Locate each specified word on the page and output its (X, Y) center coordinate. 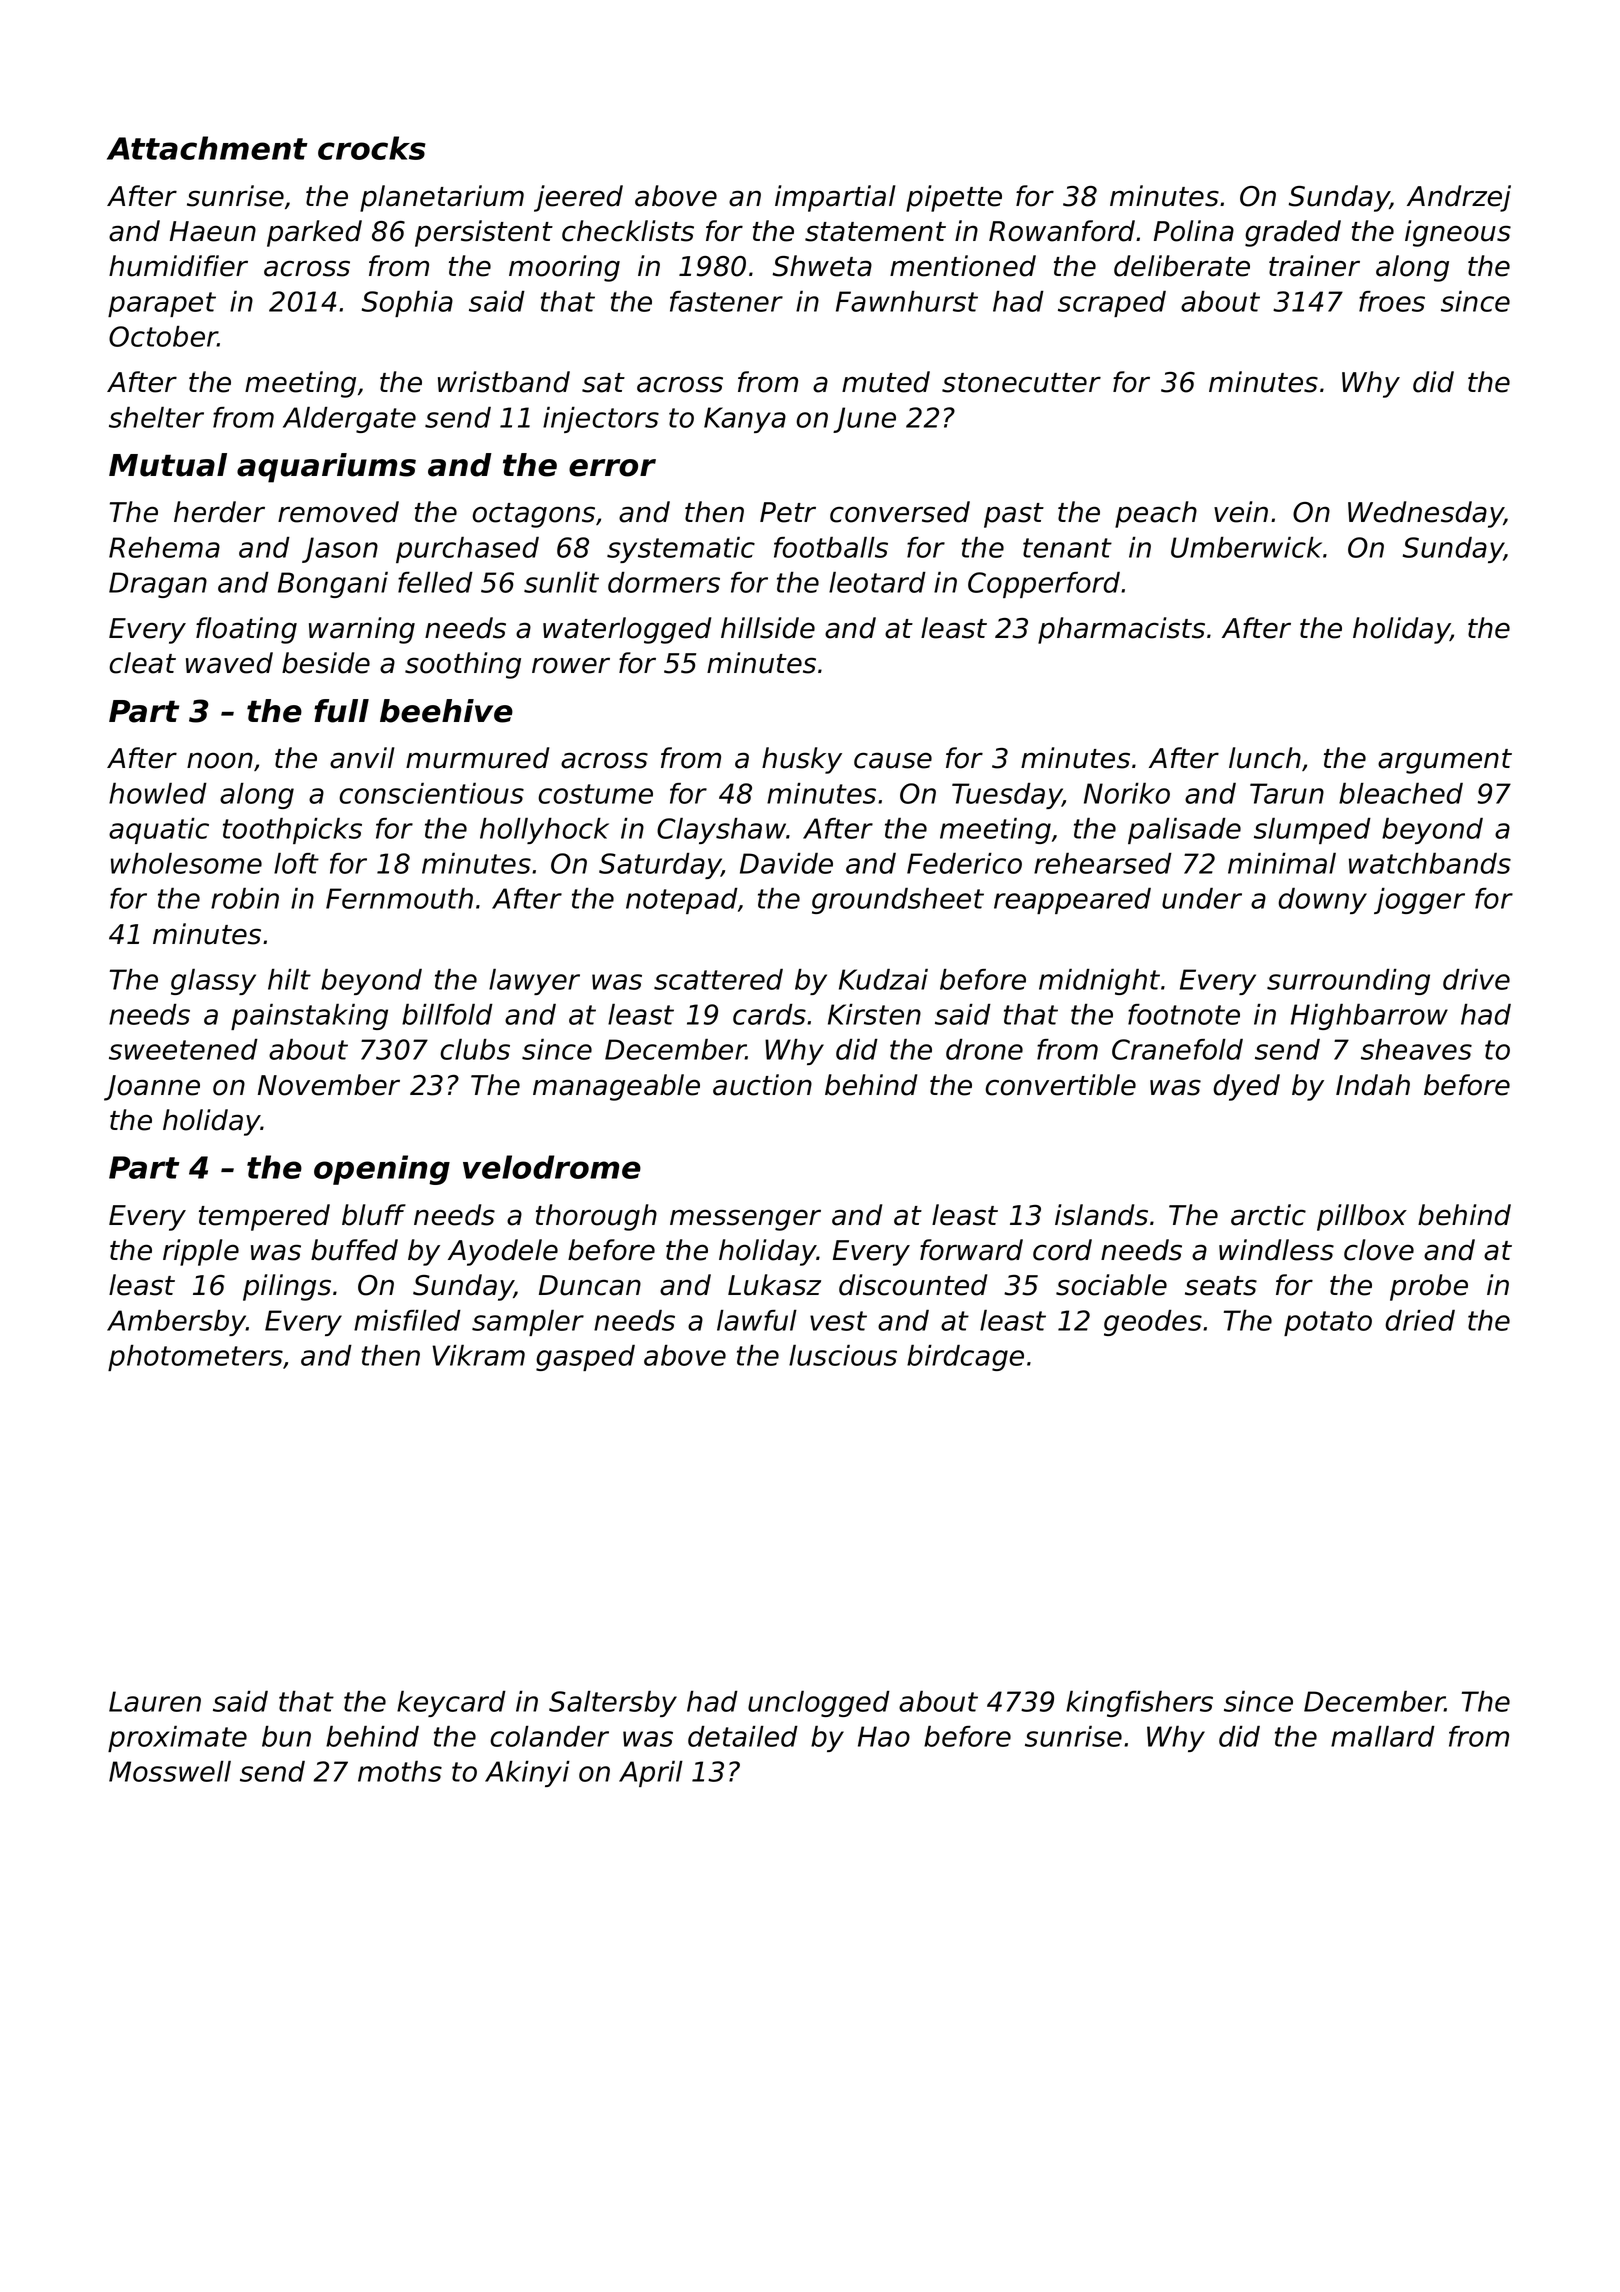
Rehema (164, 547)
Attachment (207, 148)
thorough (596, 1217)
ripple (201, 1252)
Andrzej (1459, 198)
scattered (718, 979)
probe (1429, 1287)
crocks (372, 148)
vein (1241, 512)
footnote (1184, 1014)
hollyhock (544, 831)
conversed (900, 512)
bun (286, 1736)
